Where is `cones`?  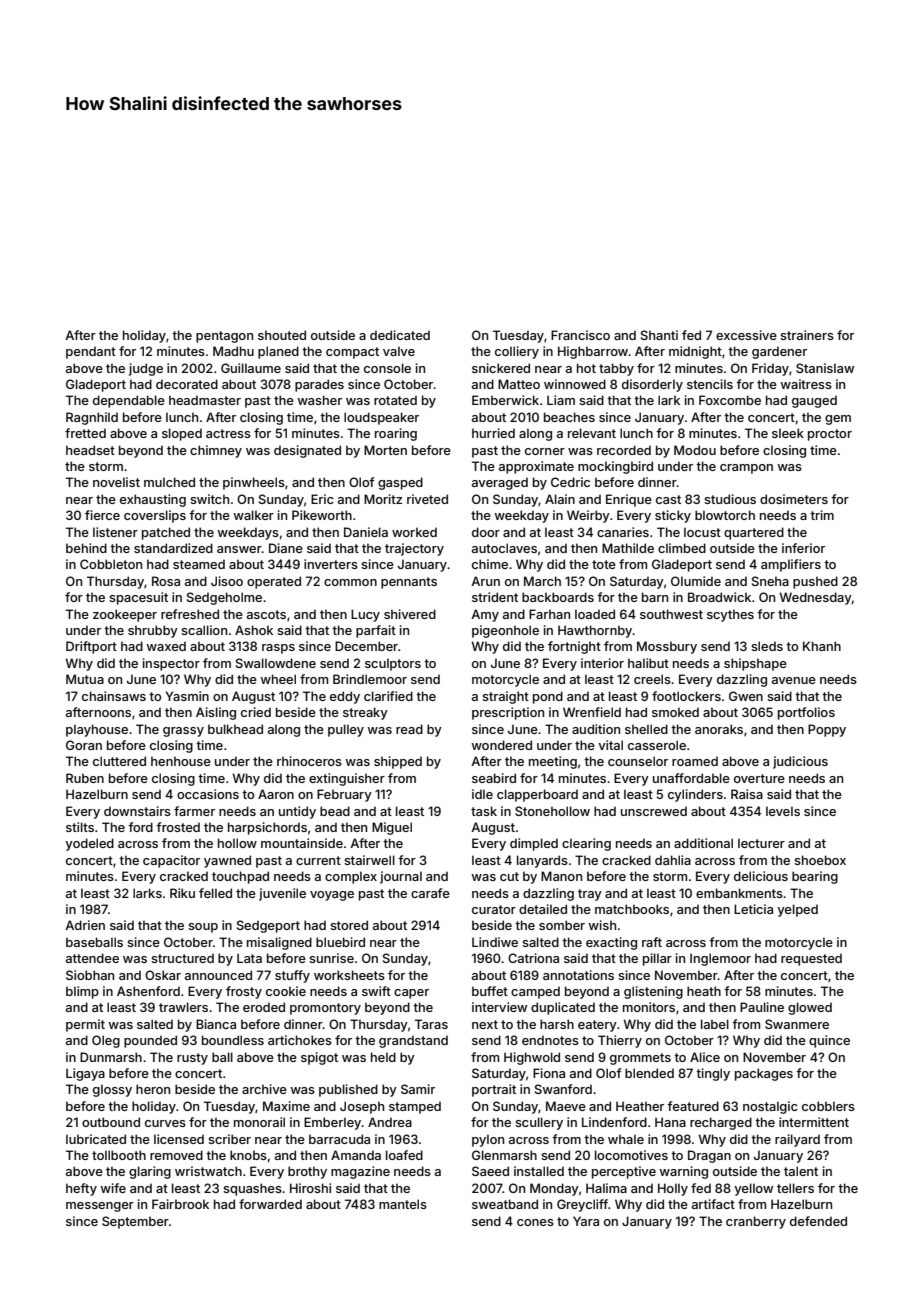 cones is located at coordinates (535, 1222).
